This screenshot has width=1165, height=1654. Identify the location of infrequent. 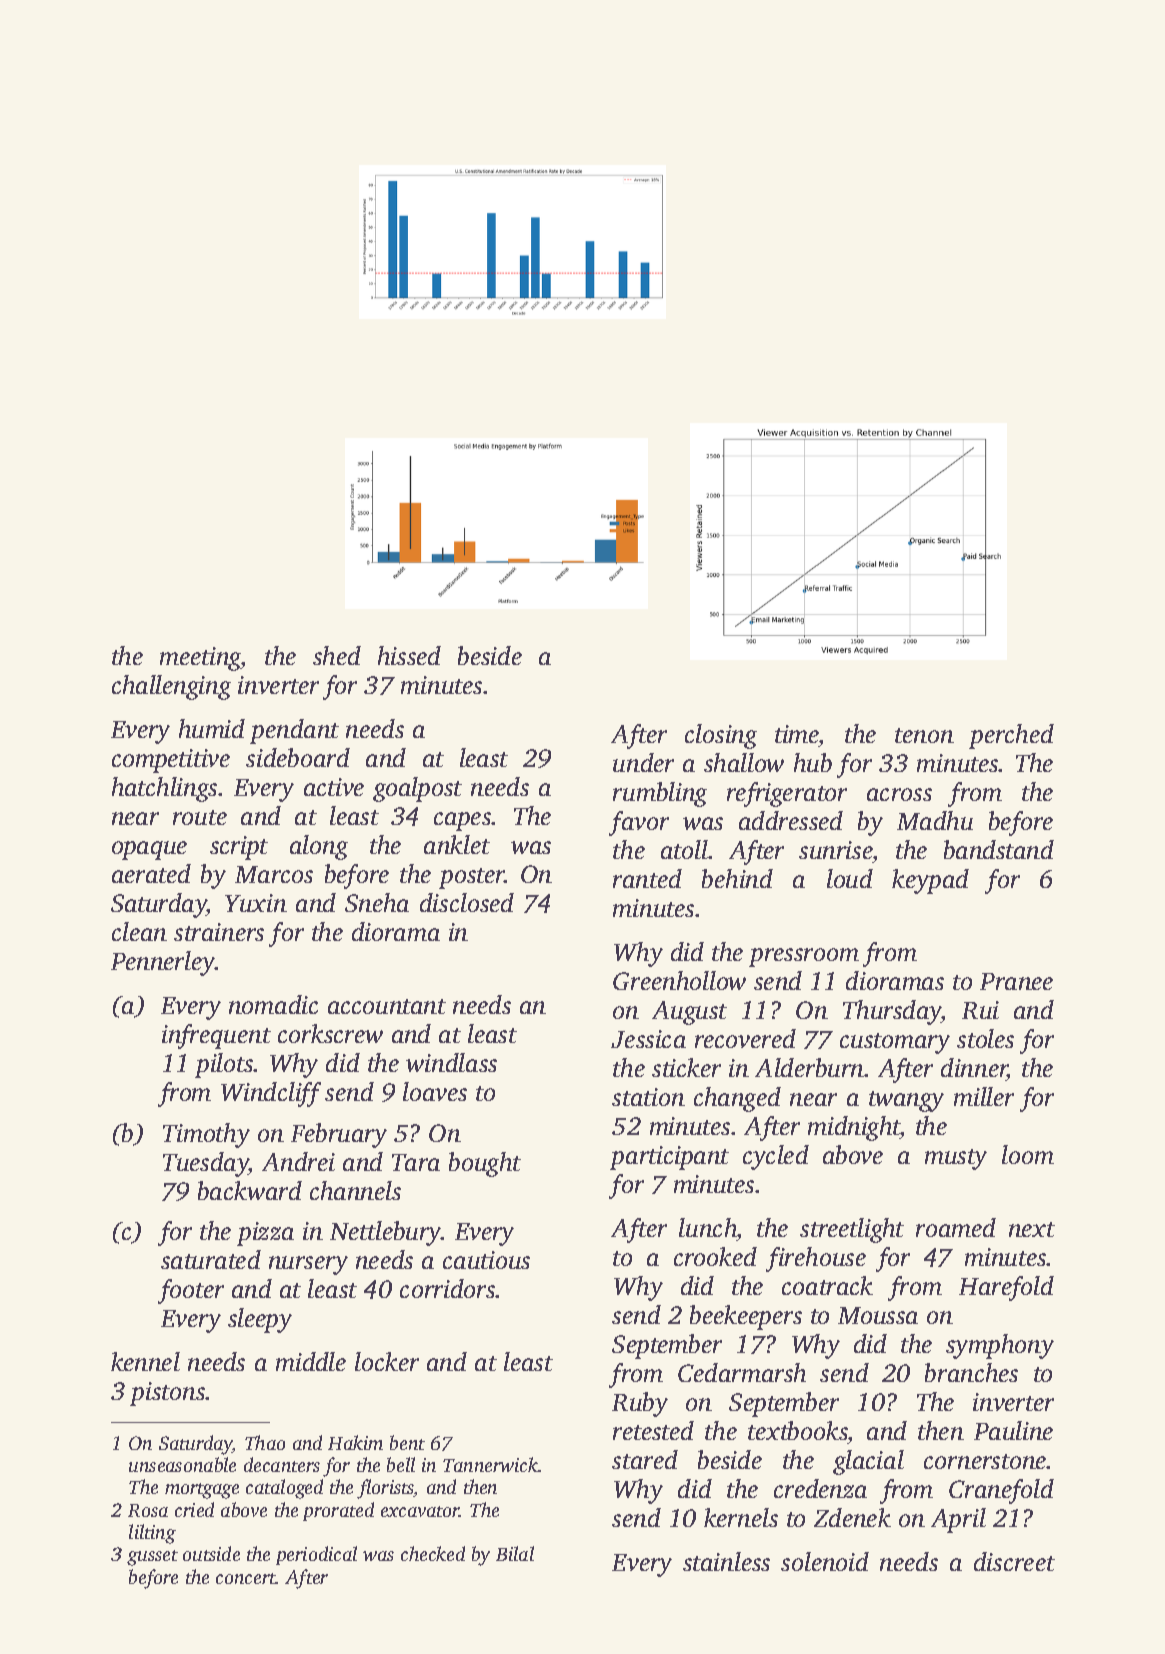
(216, 1036).
